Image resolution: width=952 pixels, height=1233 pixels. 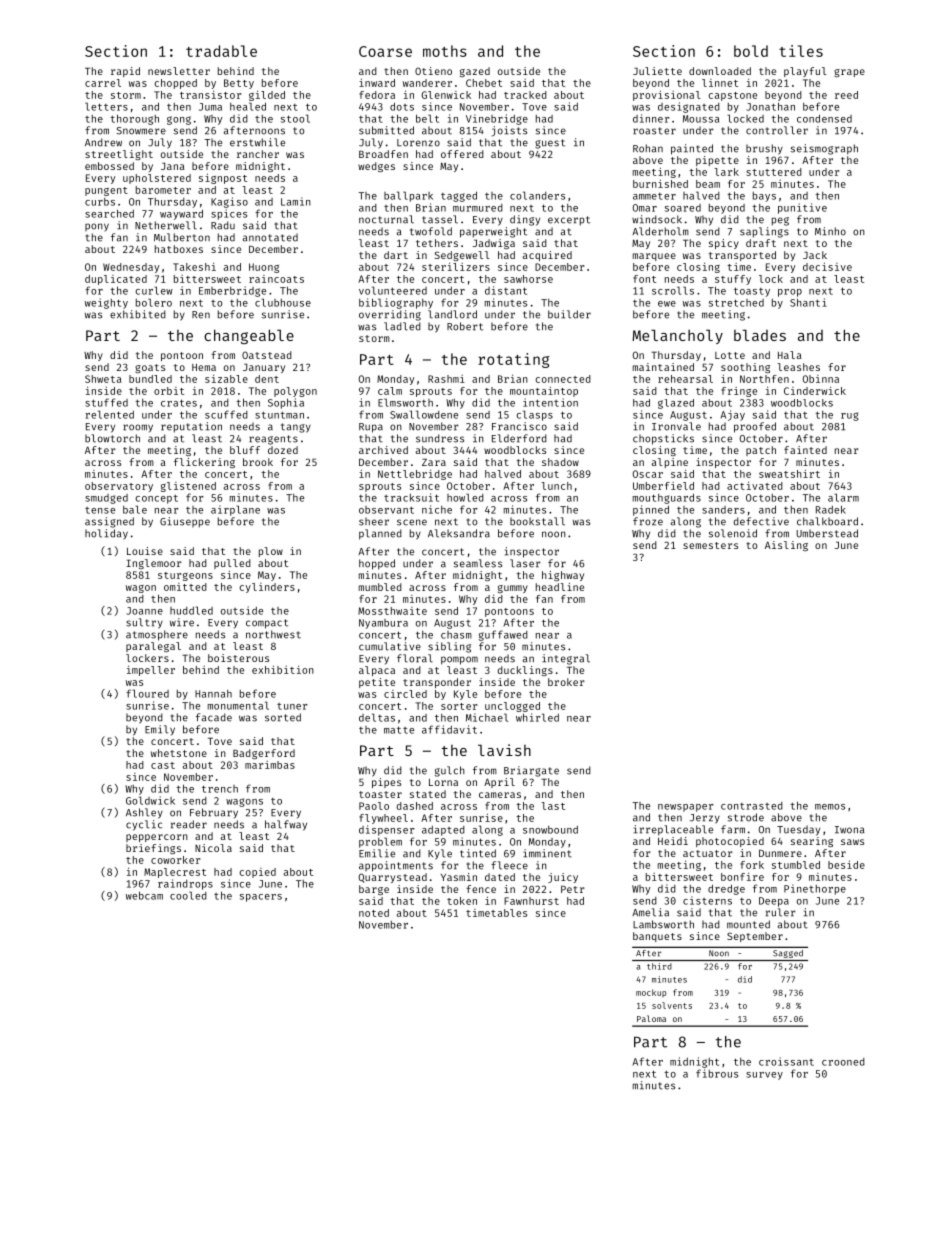 I want to click on fibrous, so click(x=717, y=1073).
